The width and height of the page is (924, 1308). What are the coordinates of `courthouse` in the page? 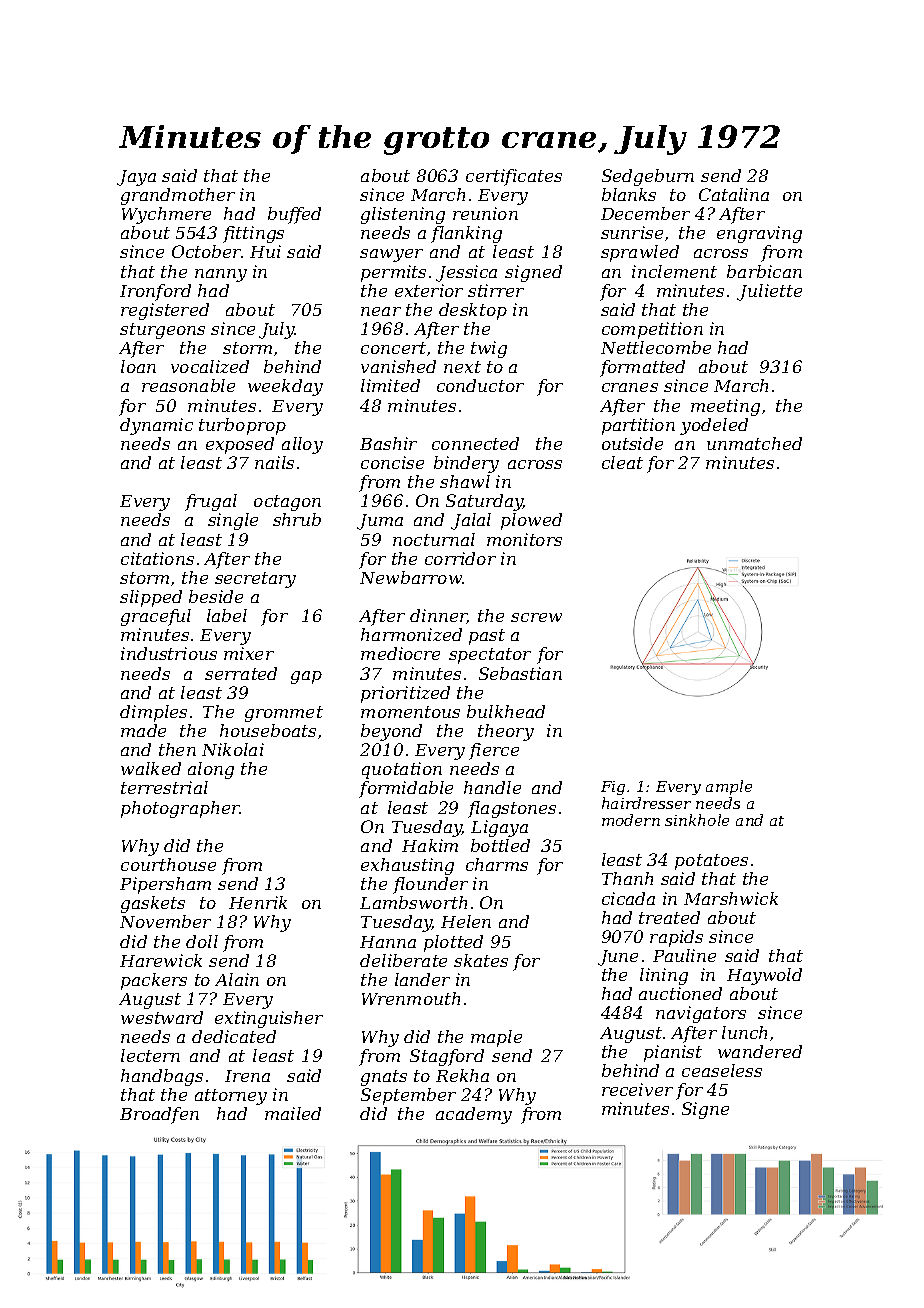 It's located at (168, 864).
